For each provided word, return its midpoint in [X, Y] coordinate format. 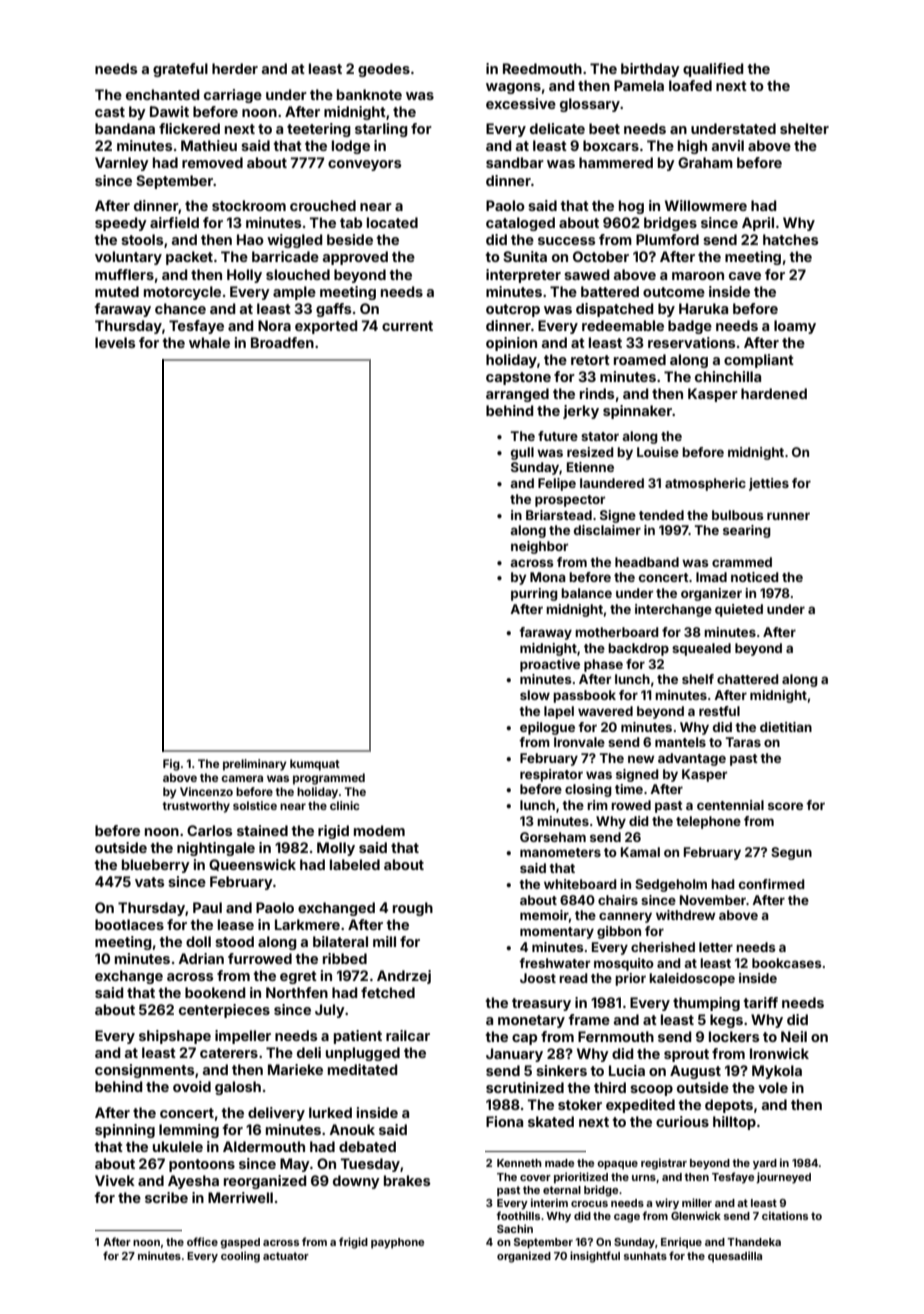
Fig [171, 765]
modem [379, 830]
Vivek [115, 1180]
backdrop [638, 649]
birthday [650, 70]
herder [235, 68]
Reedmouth [542, 68]
